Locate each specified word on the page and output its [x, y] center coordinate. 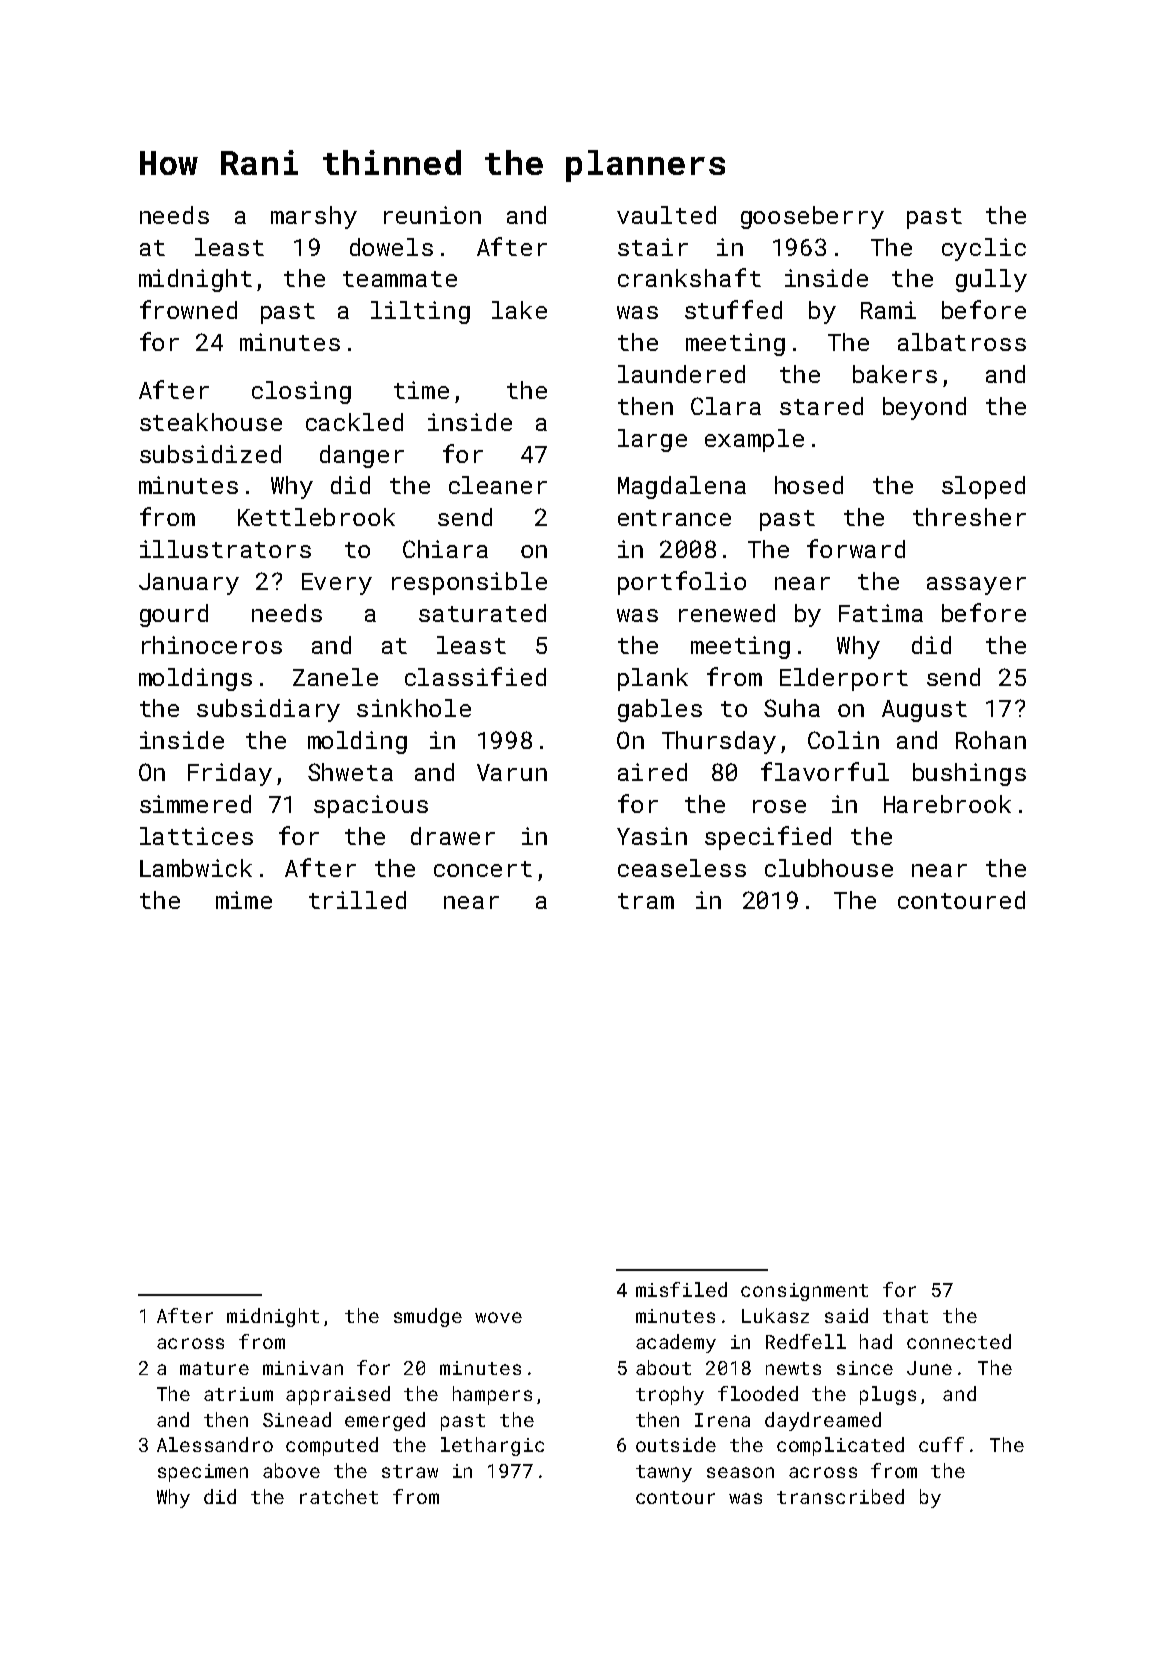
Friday [230, 774]
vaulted [666, 215]
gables [660, 710]
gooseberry [812, 217]
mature [214, 1368]
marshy [314, 217]
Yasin [652, 836]
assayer [976, 586]
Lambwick [196, 868]
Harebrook [947, 804]
